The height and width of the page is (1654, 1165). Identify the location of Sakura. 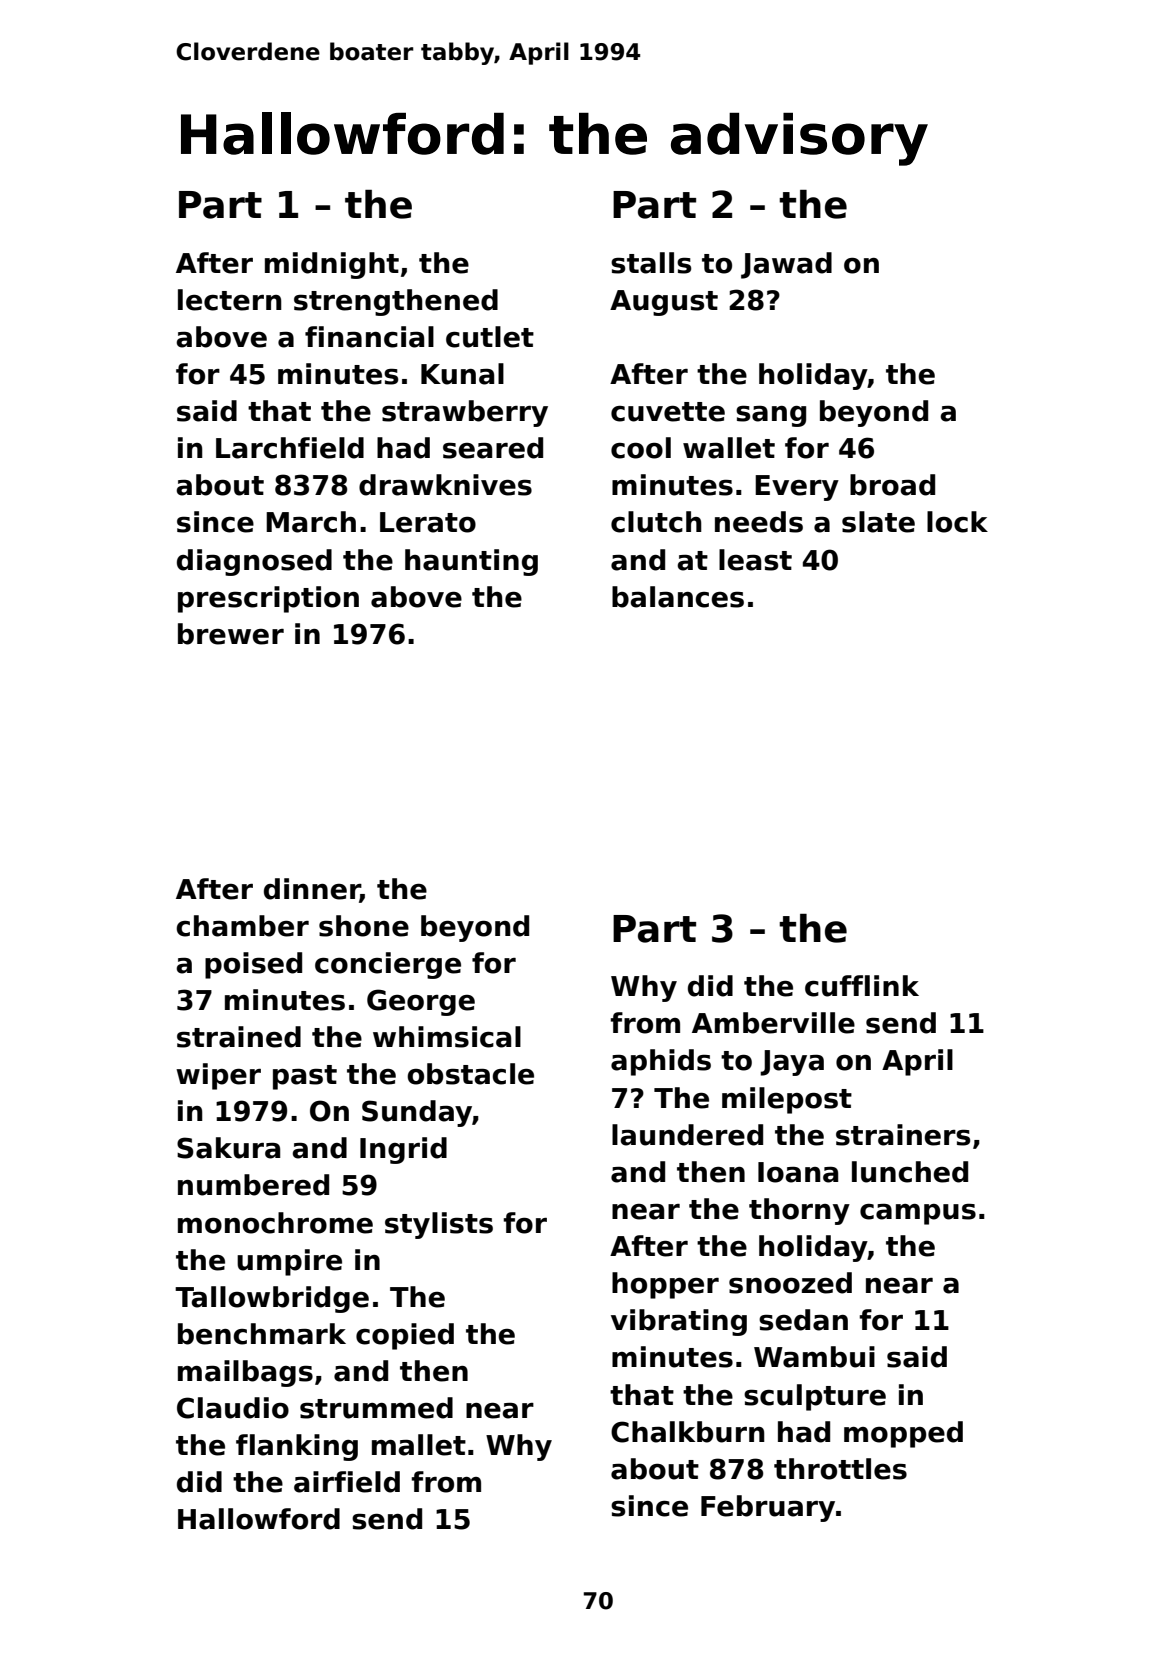
(228, 1148).
